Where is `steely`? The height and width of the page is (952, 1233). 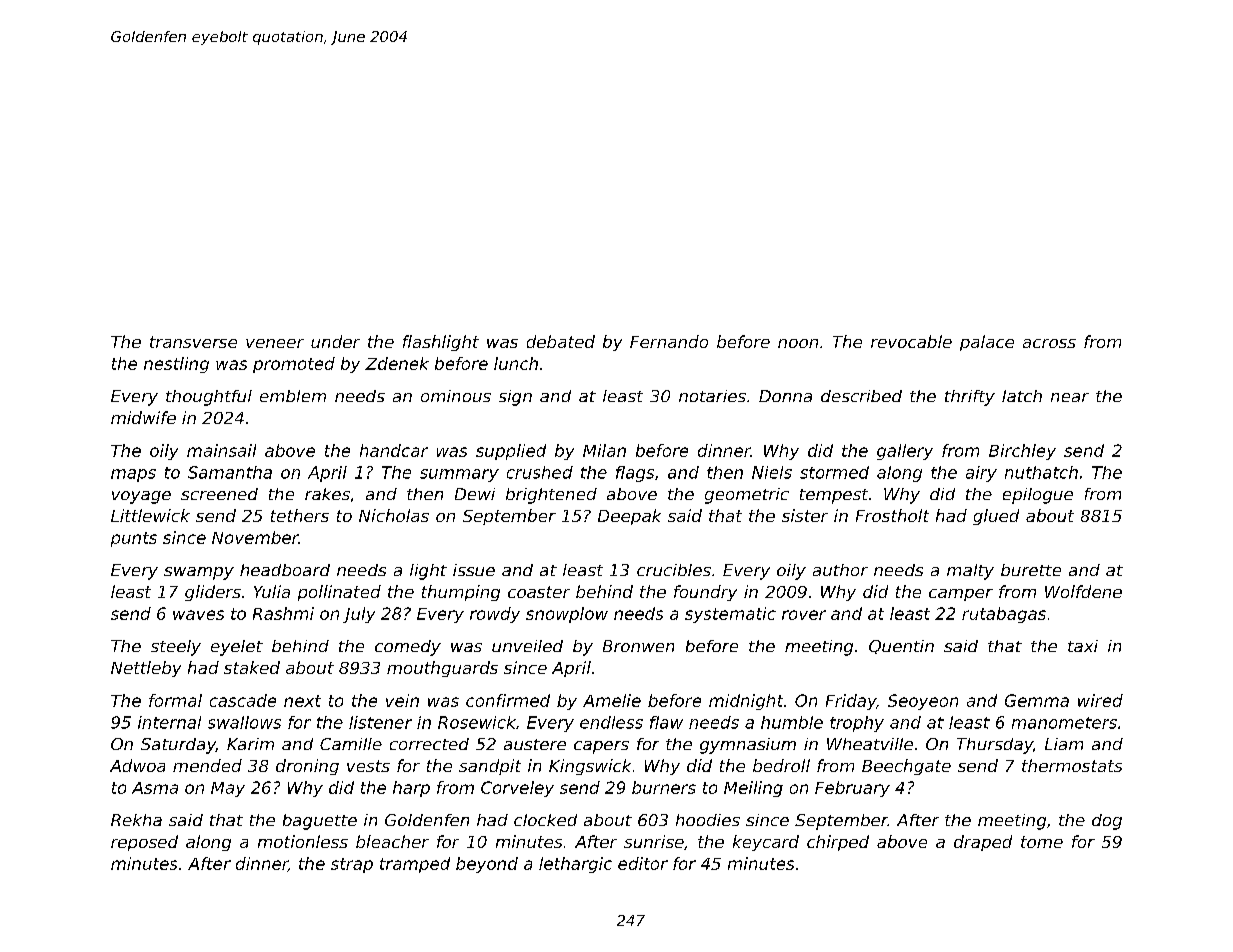 steely is located at coordinates (176, 648).
